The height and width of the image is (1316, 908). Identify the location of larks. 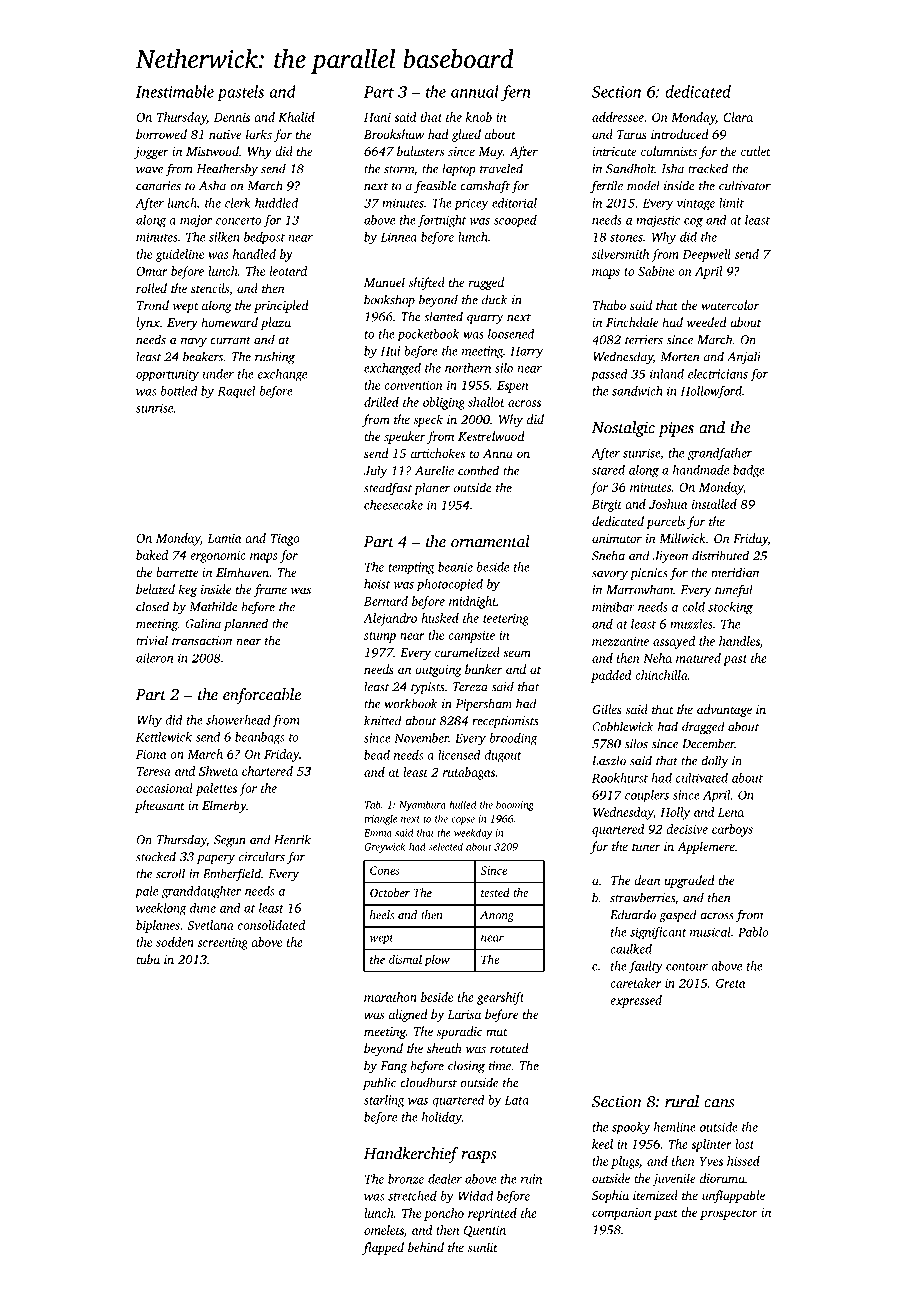
(259, 134).
